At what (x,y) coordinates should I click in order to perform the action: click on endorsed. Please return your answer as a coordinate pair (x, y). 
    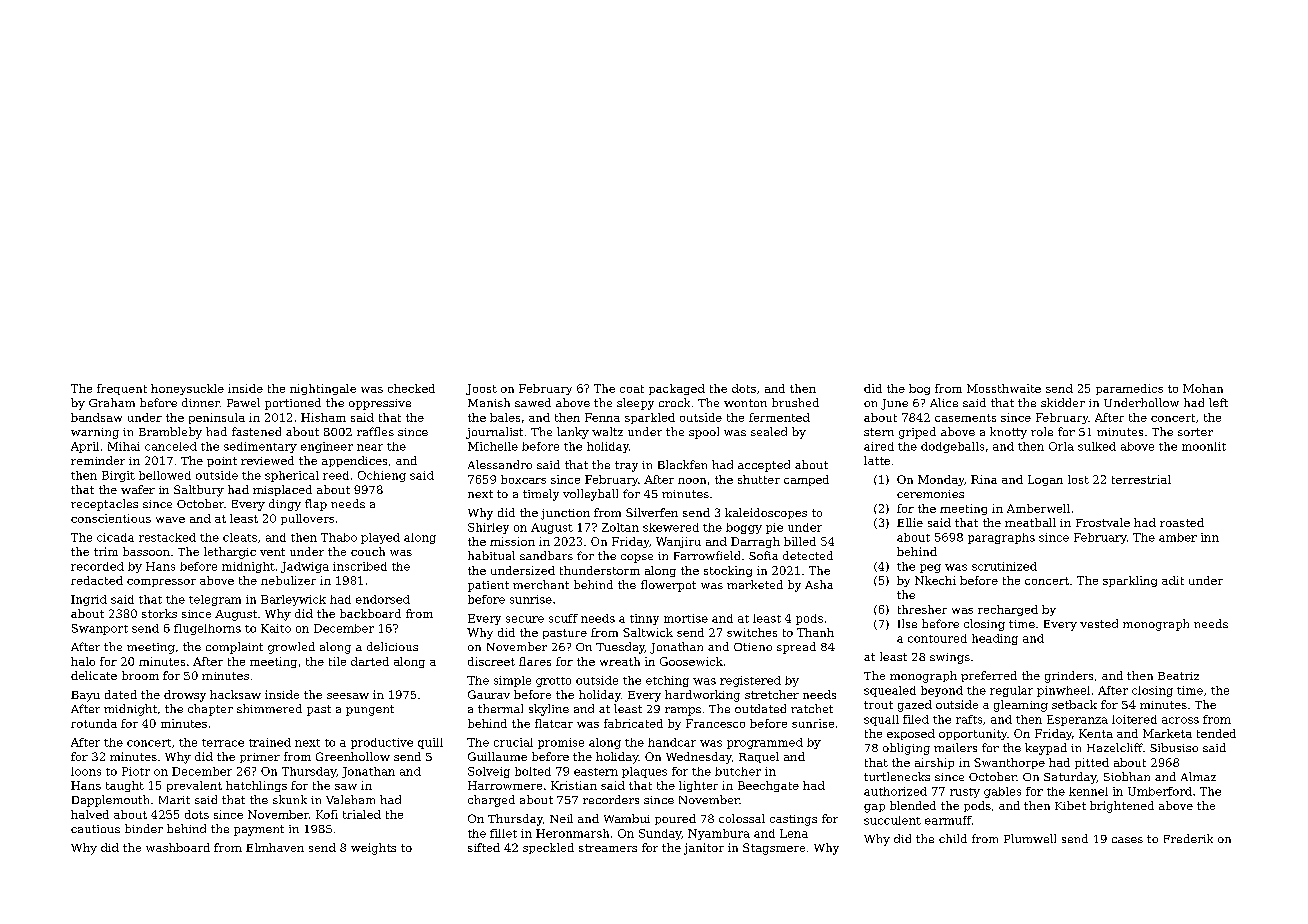
    Looking at the image, I should click on (383, 599).
